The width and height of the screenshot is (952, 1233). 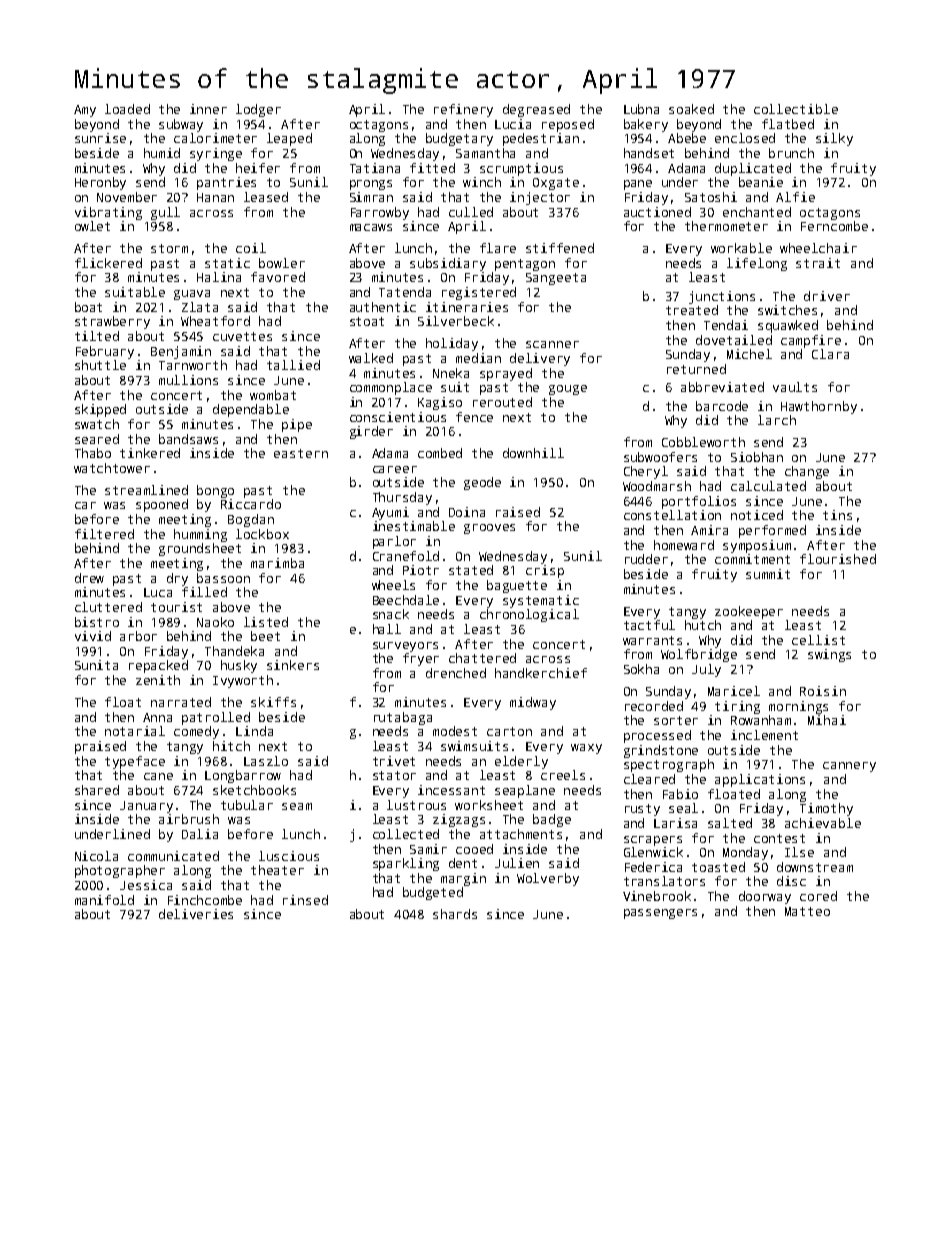 What do you see at coordinates (709, 530) in the screenshot?
I see `Amira` at bounding box center [709, 530].
